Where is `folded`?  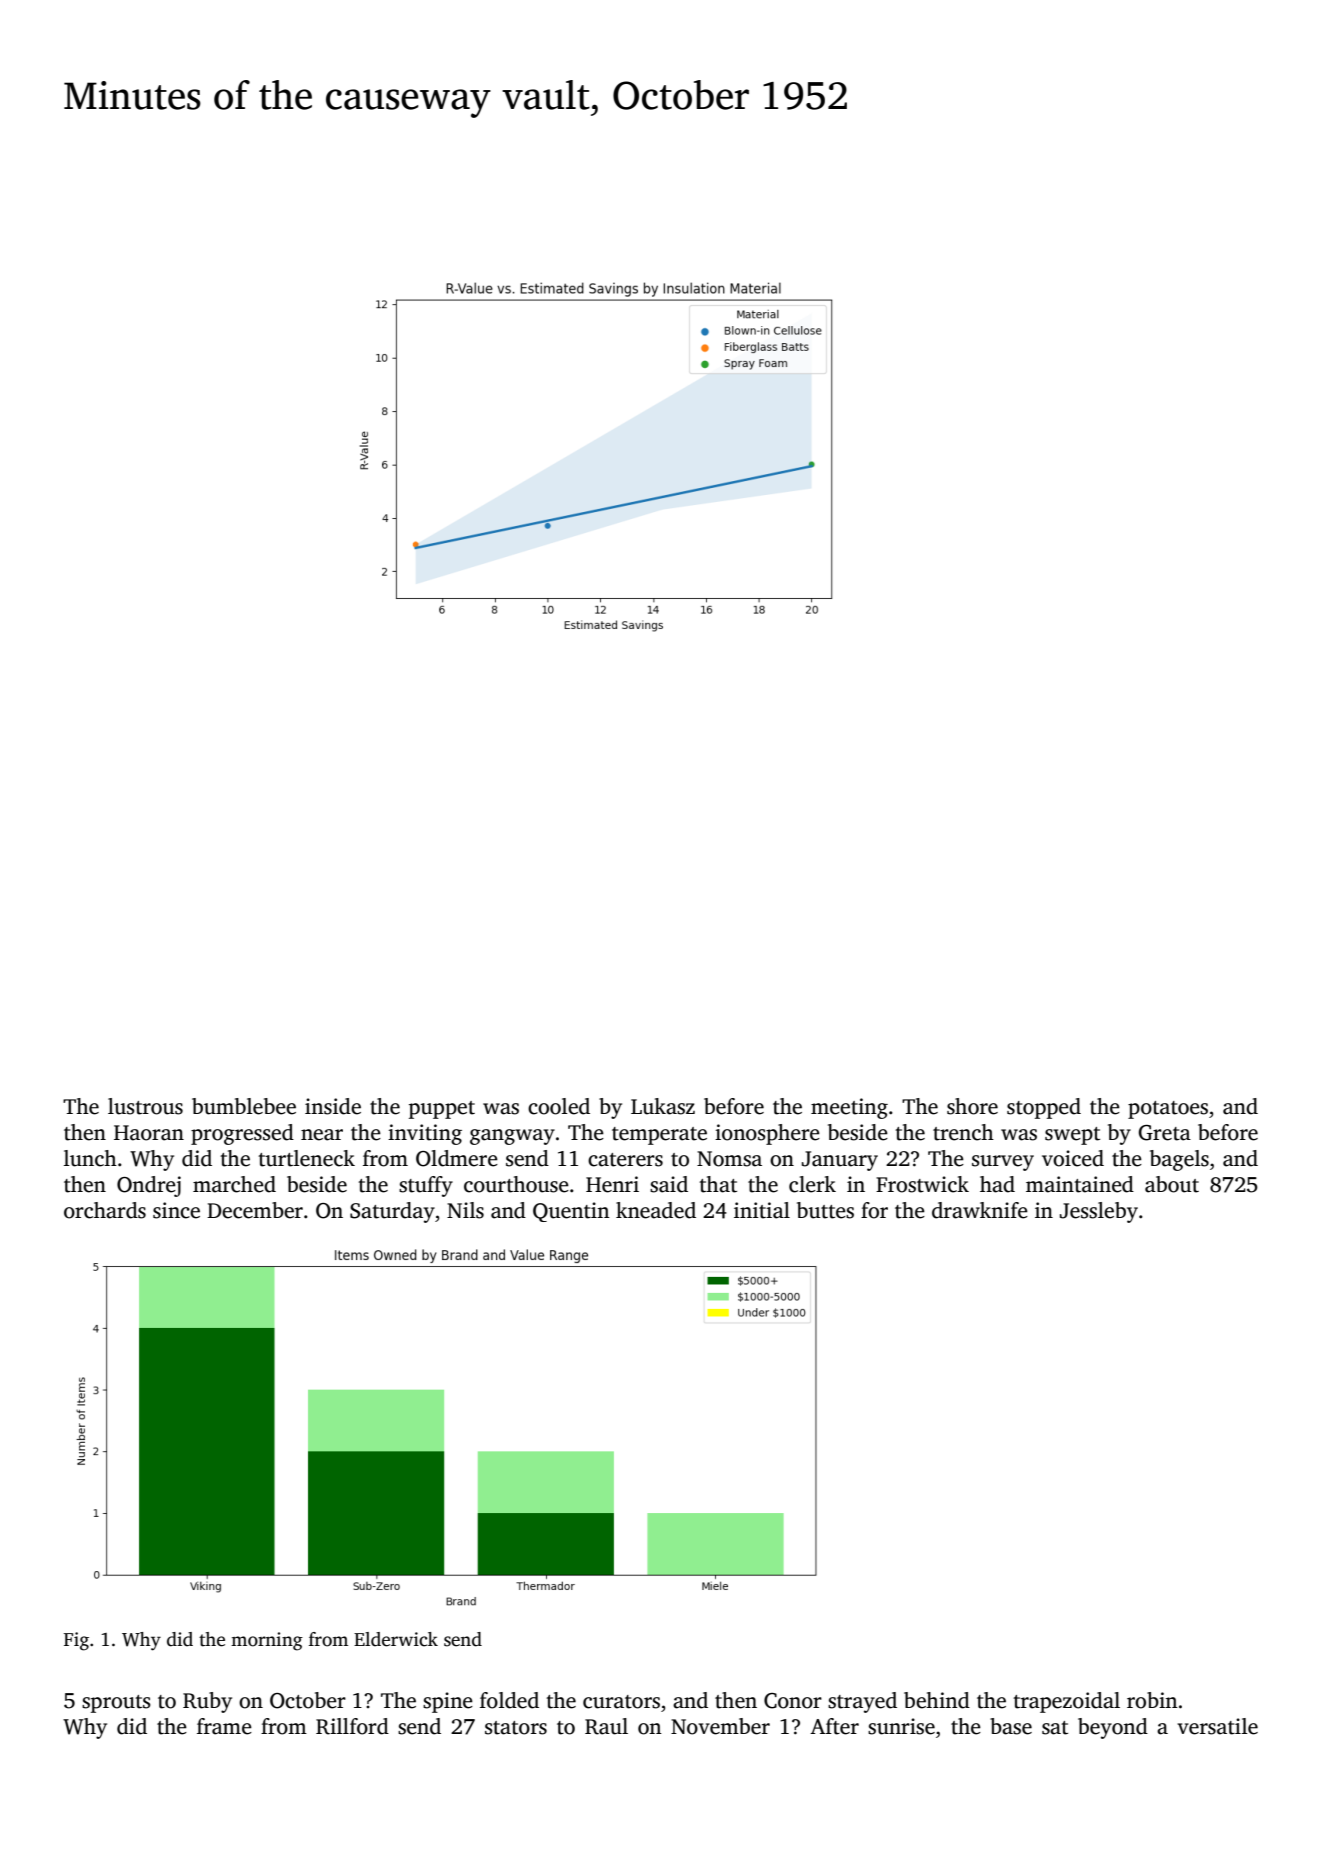 folded is located at coordinates (509, 1700).
